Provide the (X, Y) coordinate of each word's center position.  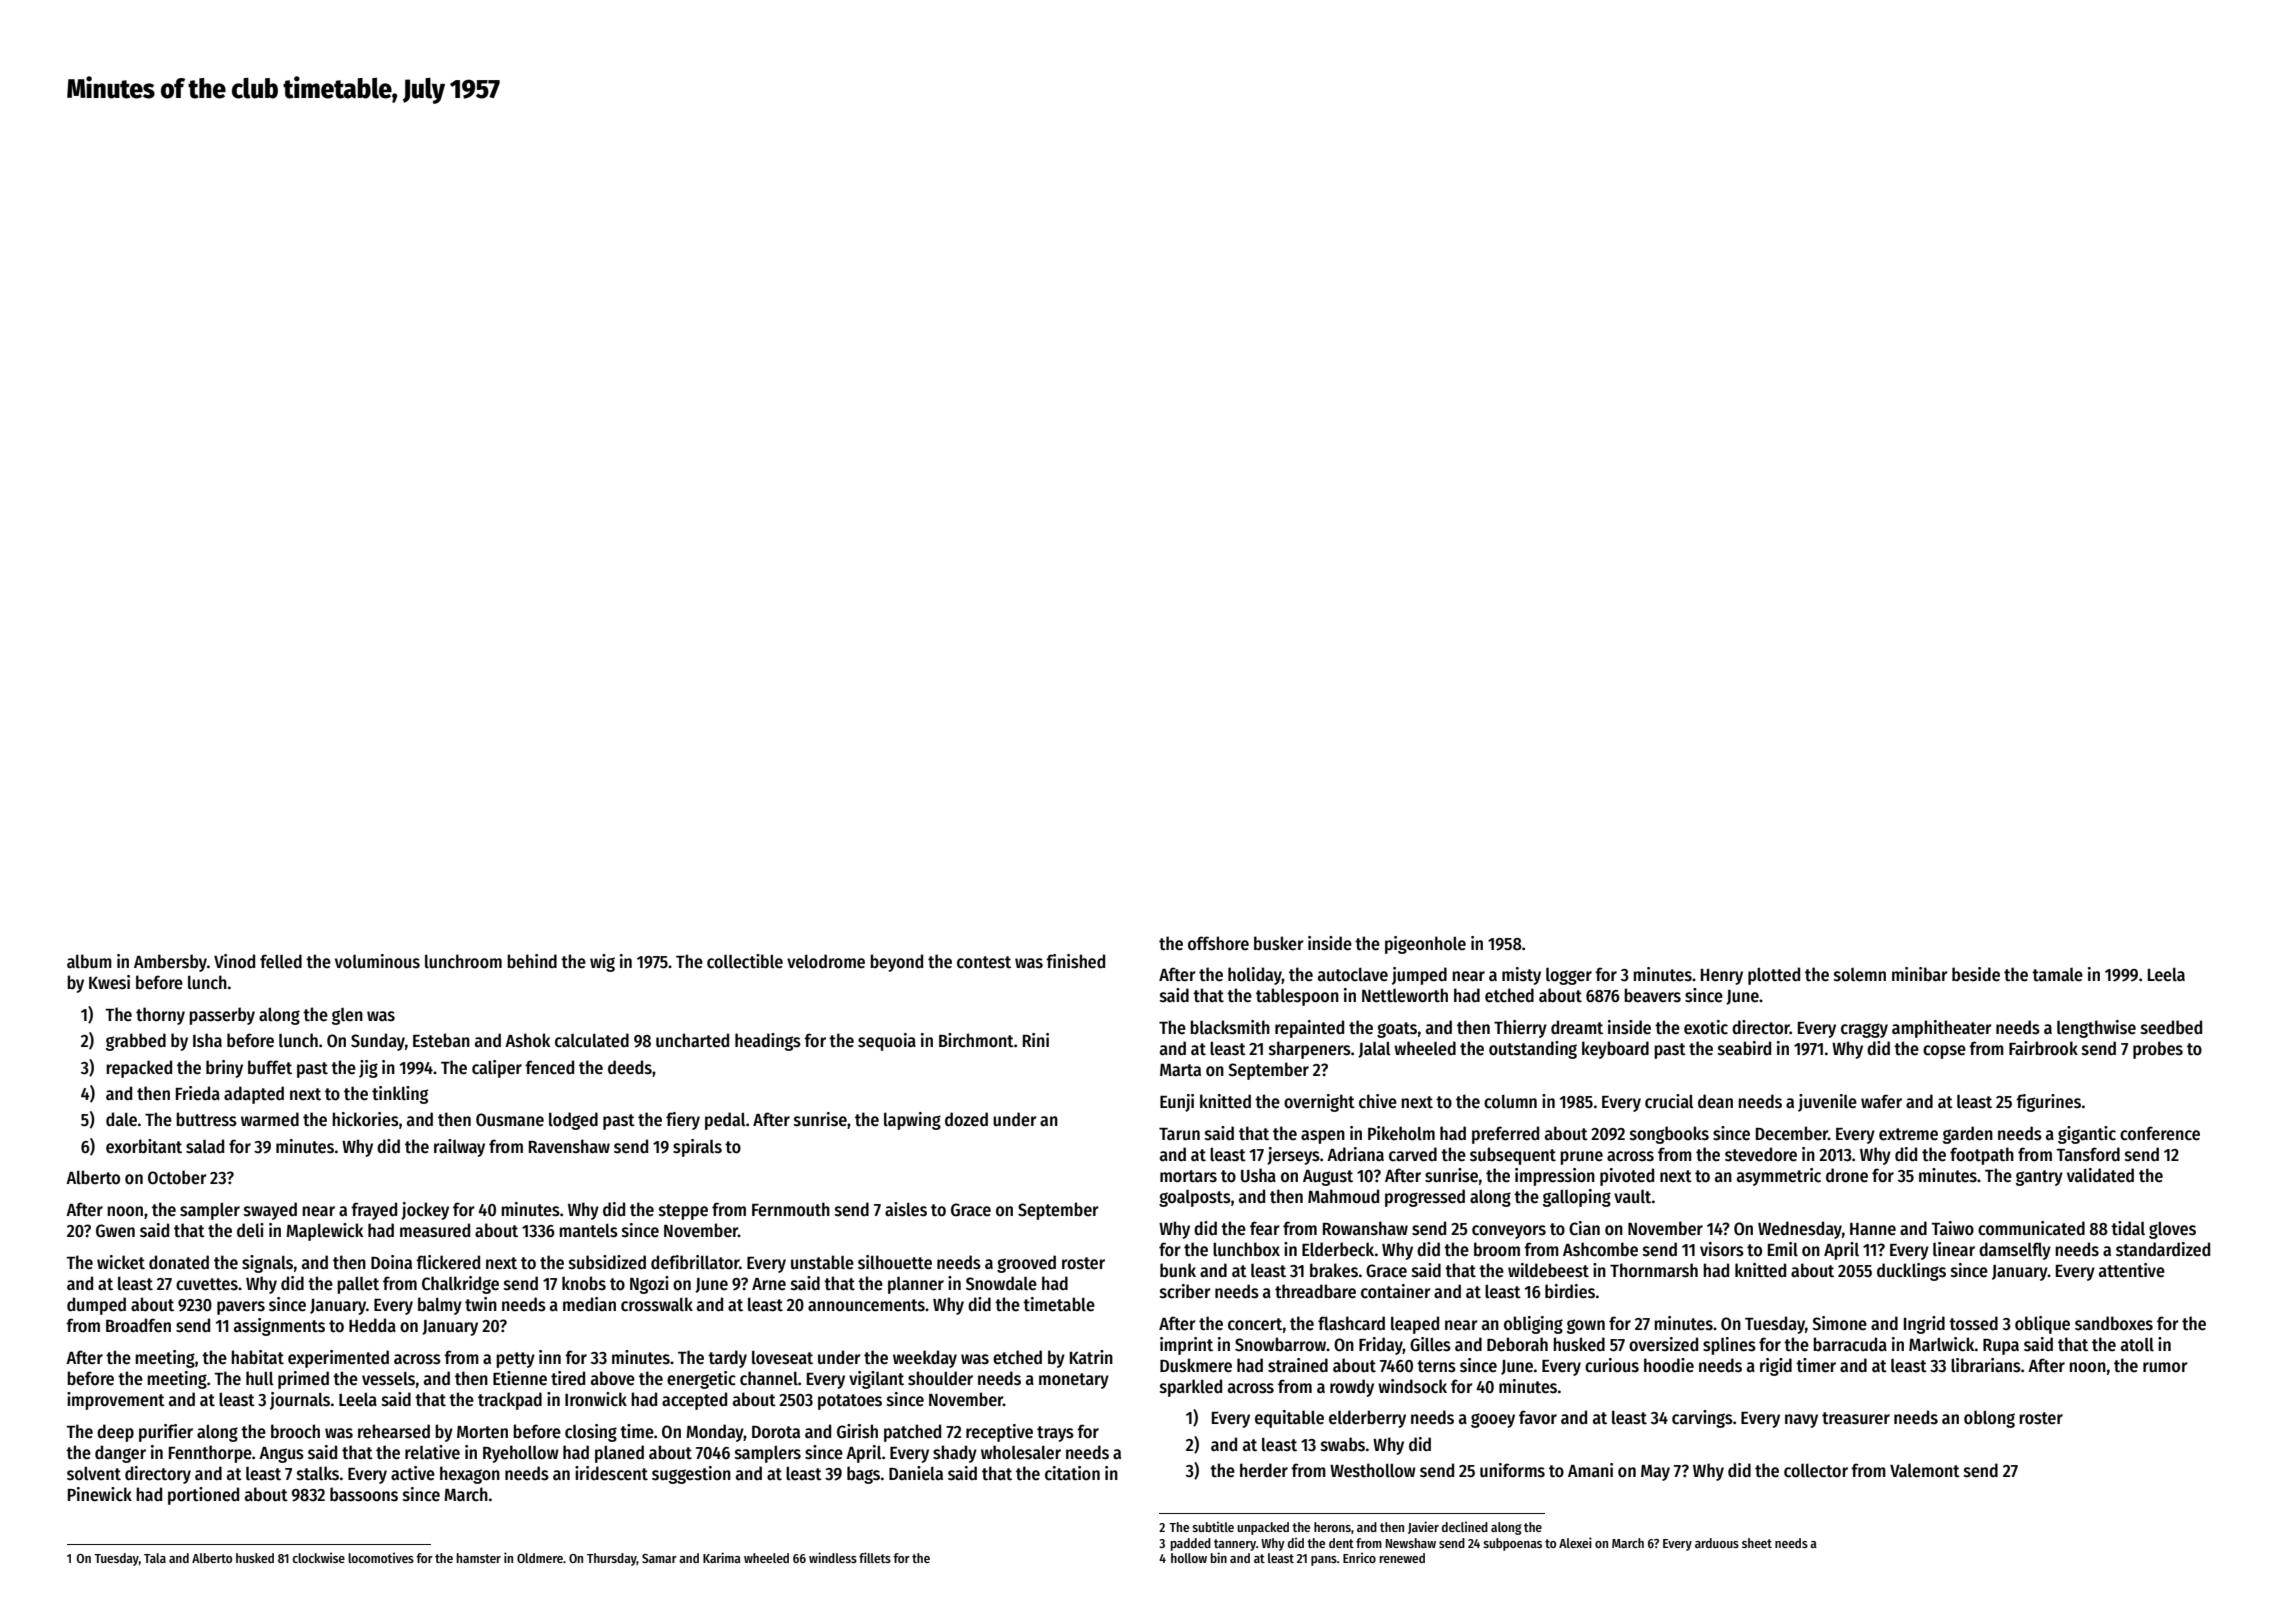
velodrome (826, 961)
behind (532, 961)
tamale (2057, 975)
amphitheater (1942, 1029)
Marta (1180, 1070)
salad (205, 1146)
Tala (155, 1558)
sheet (1757, 1543)
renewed (1402, 1558)
